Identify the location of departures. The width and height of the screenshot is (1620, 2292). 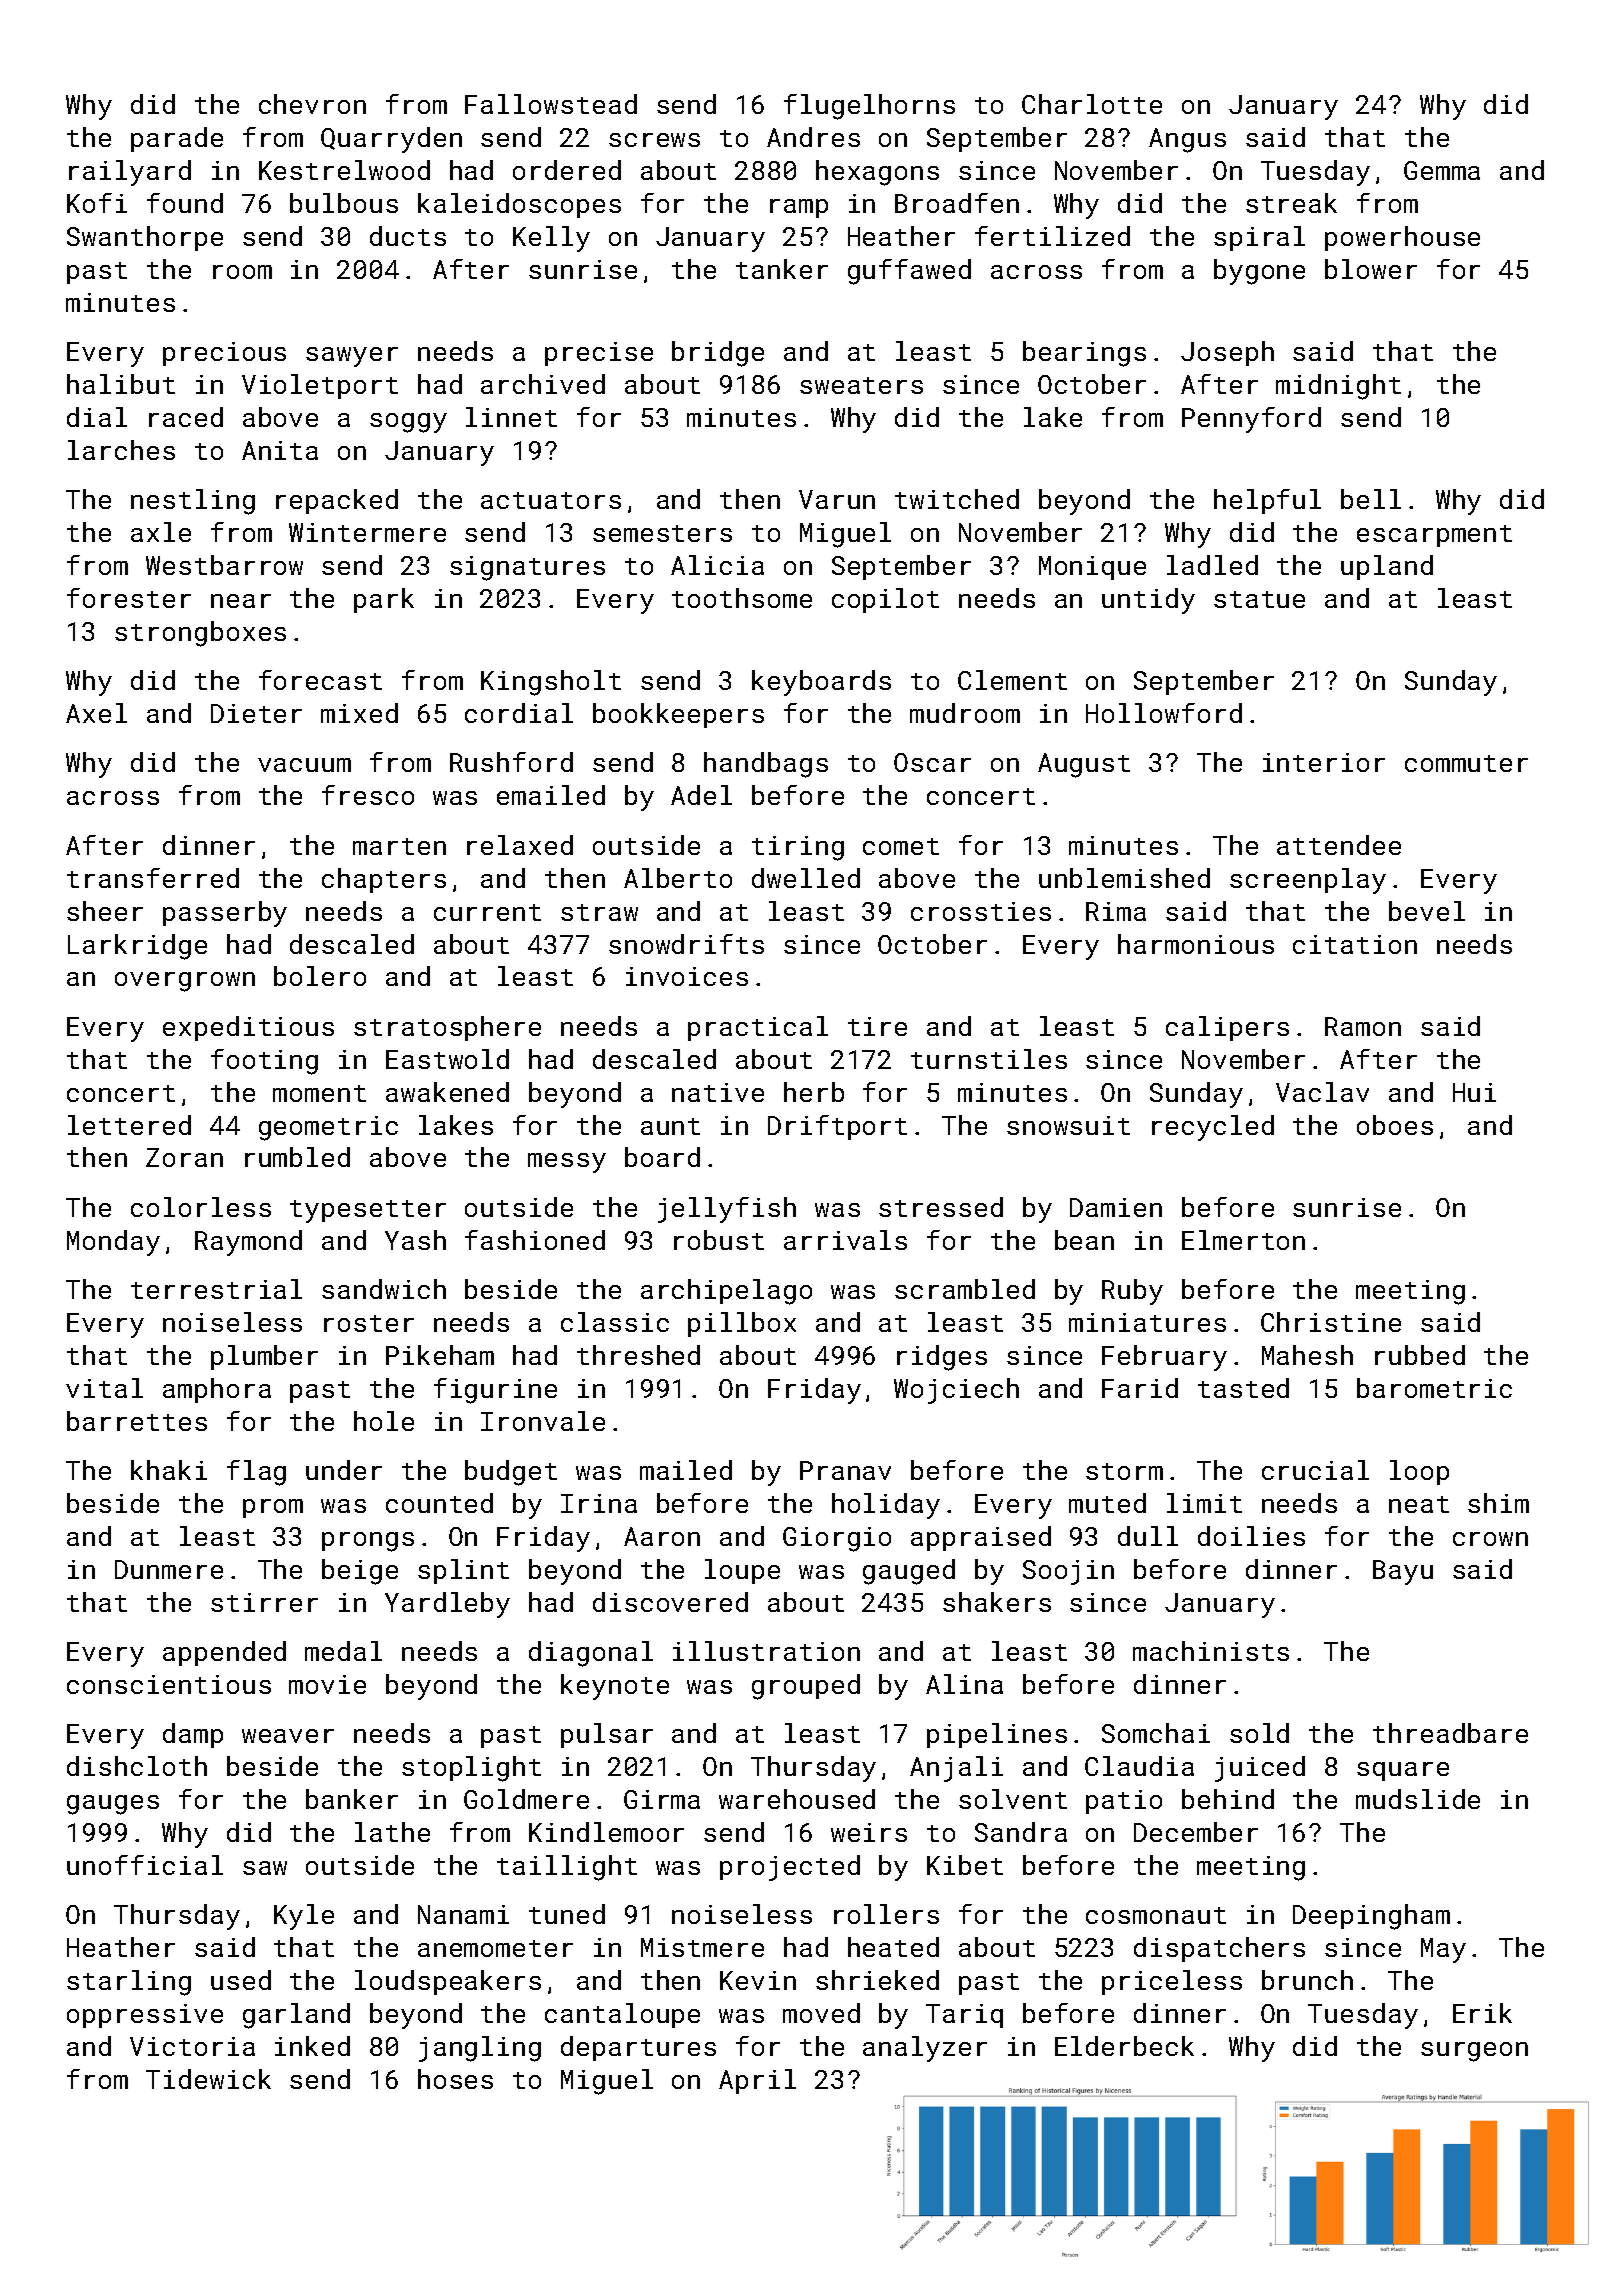
(638, 2048).
